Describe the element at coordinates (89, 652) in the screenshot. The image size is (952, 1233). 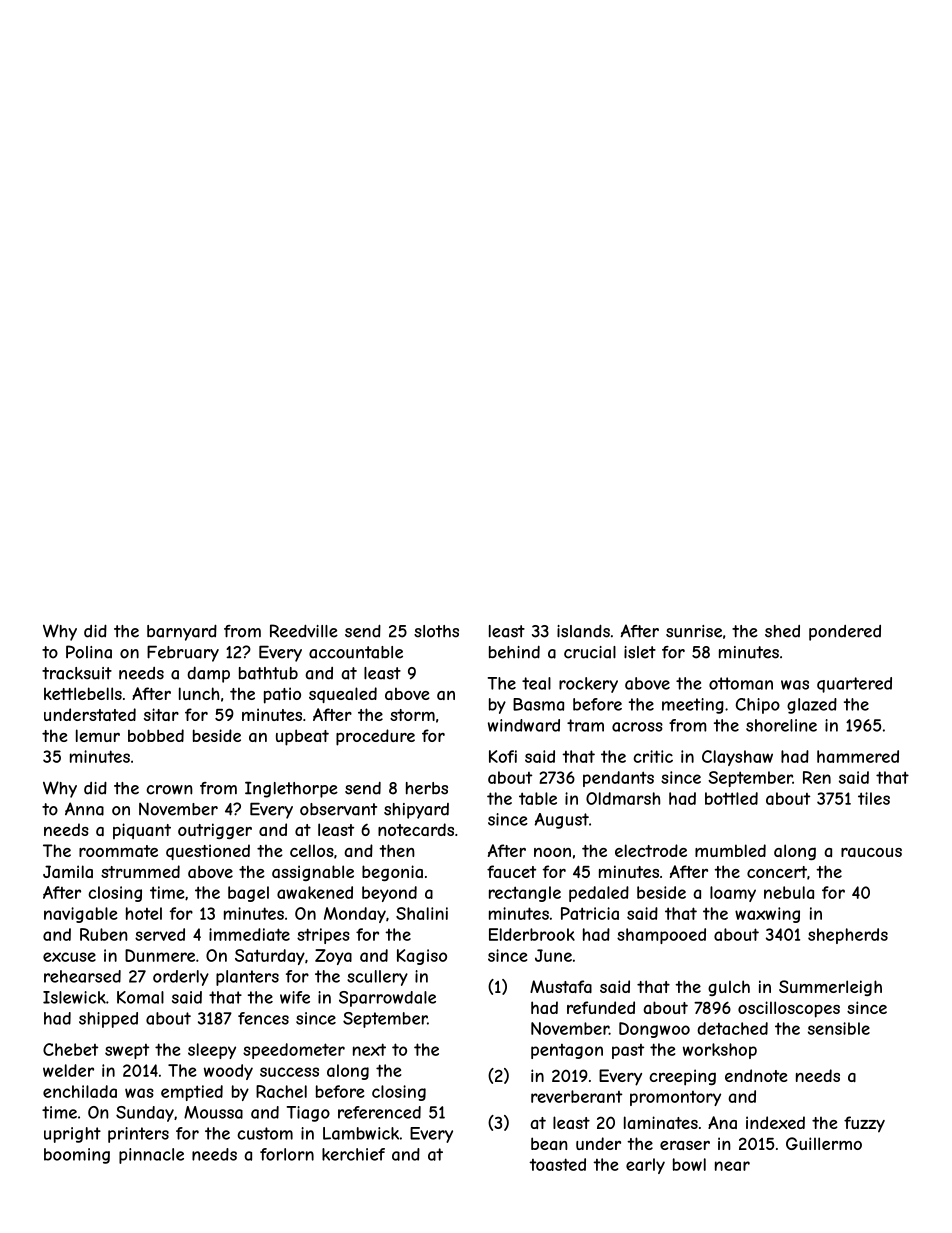
I see `Polina` at that location.
